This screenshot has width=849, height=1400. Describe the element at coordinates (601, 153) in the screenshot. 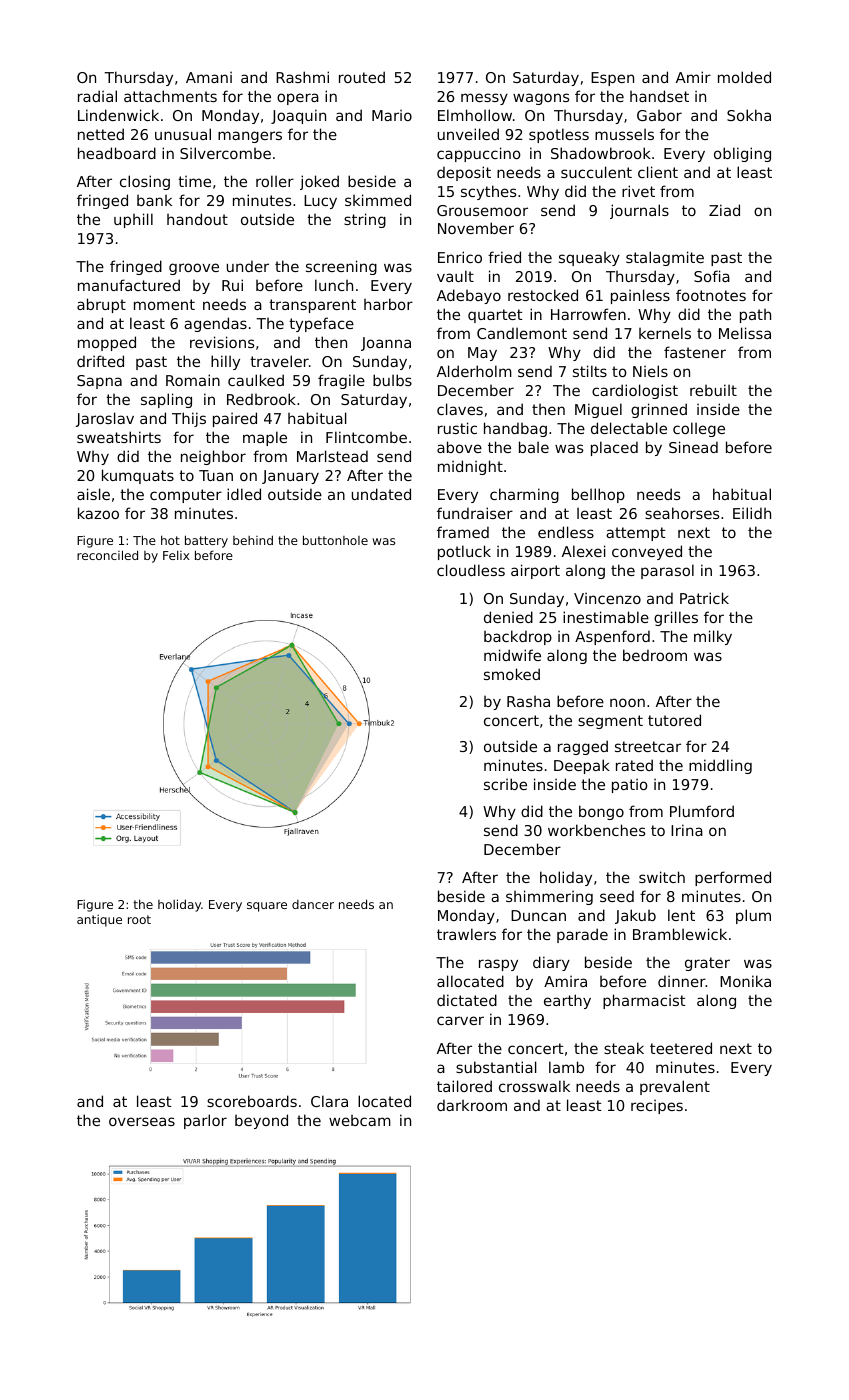

I see `Shadowbrook` at that location.
